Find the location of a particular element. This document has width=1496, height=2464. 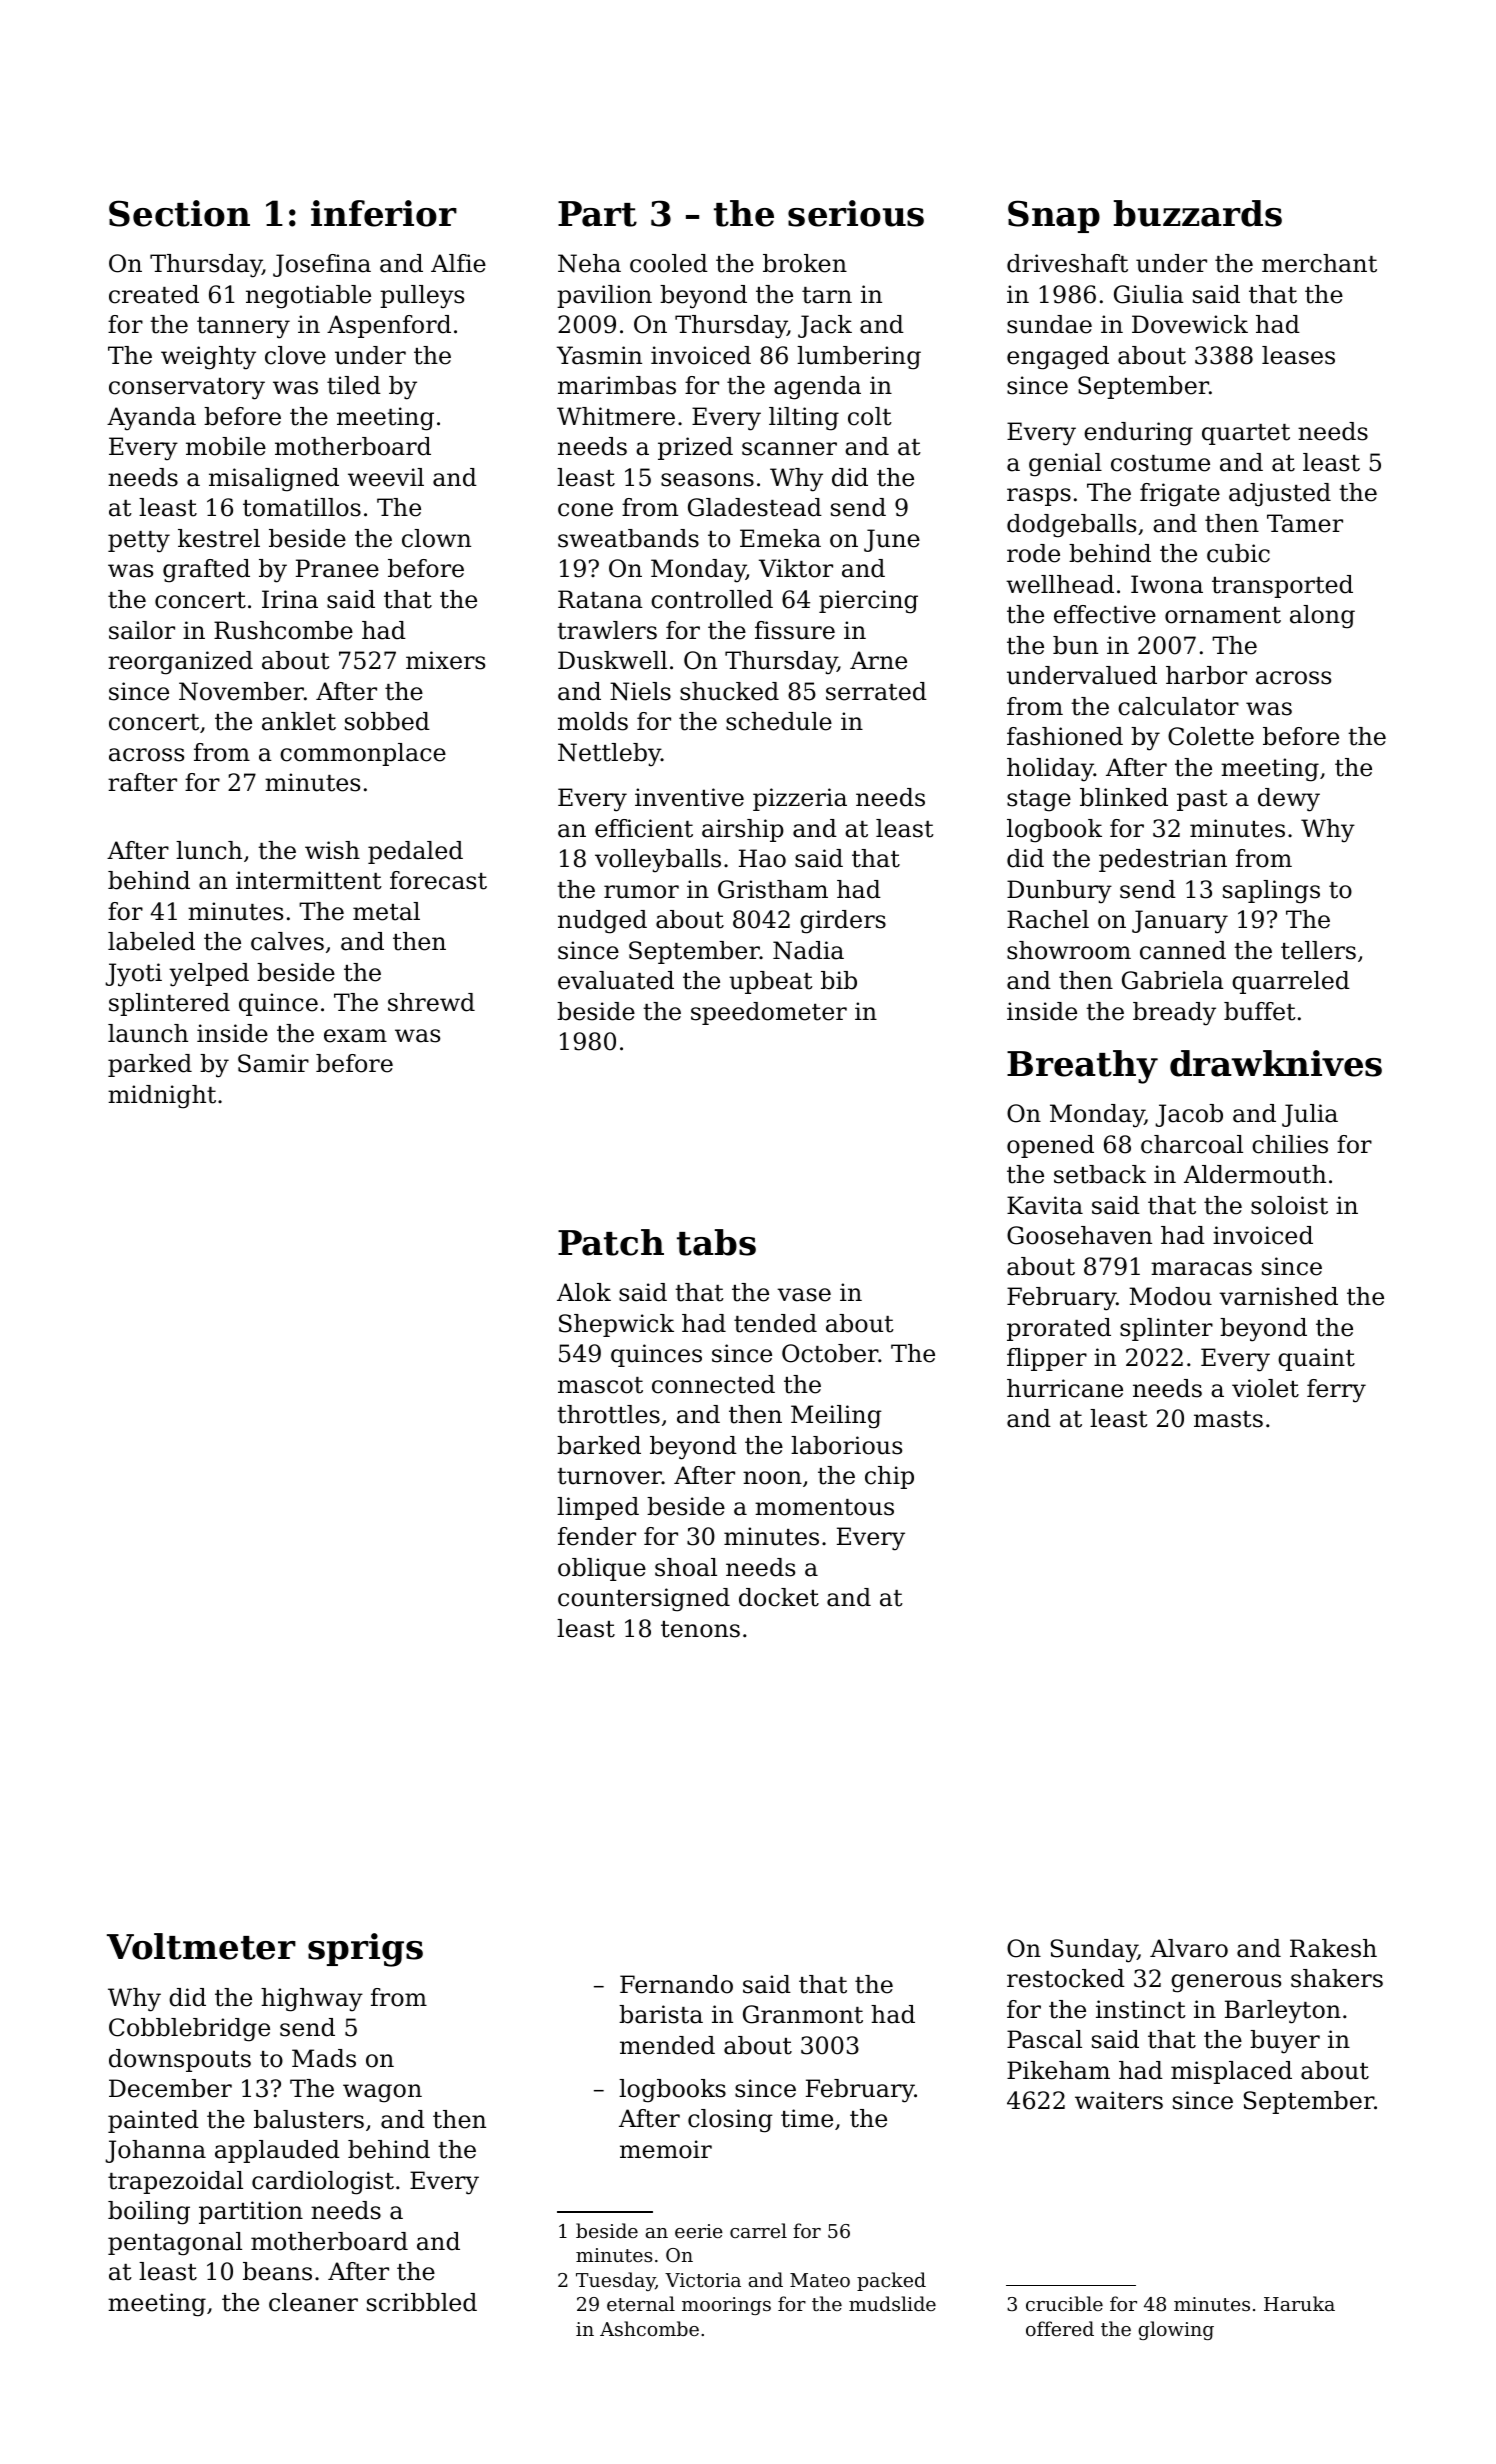

Voltmeter is located at coordinates (201, 1946).
